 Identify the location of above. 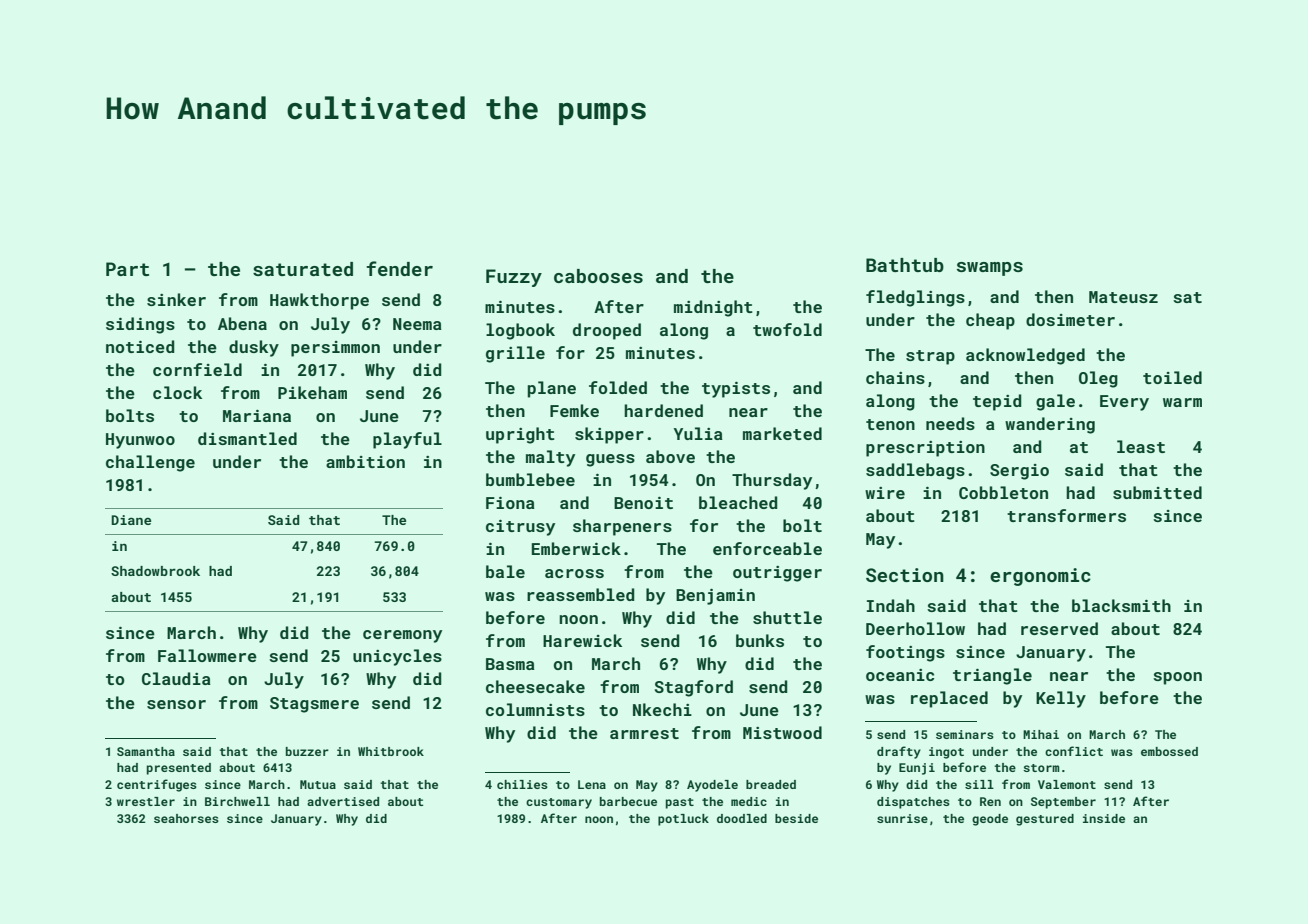
(670, 456).
